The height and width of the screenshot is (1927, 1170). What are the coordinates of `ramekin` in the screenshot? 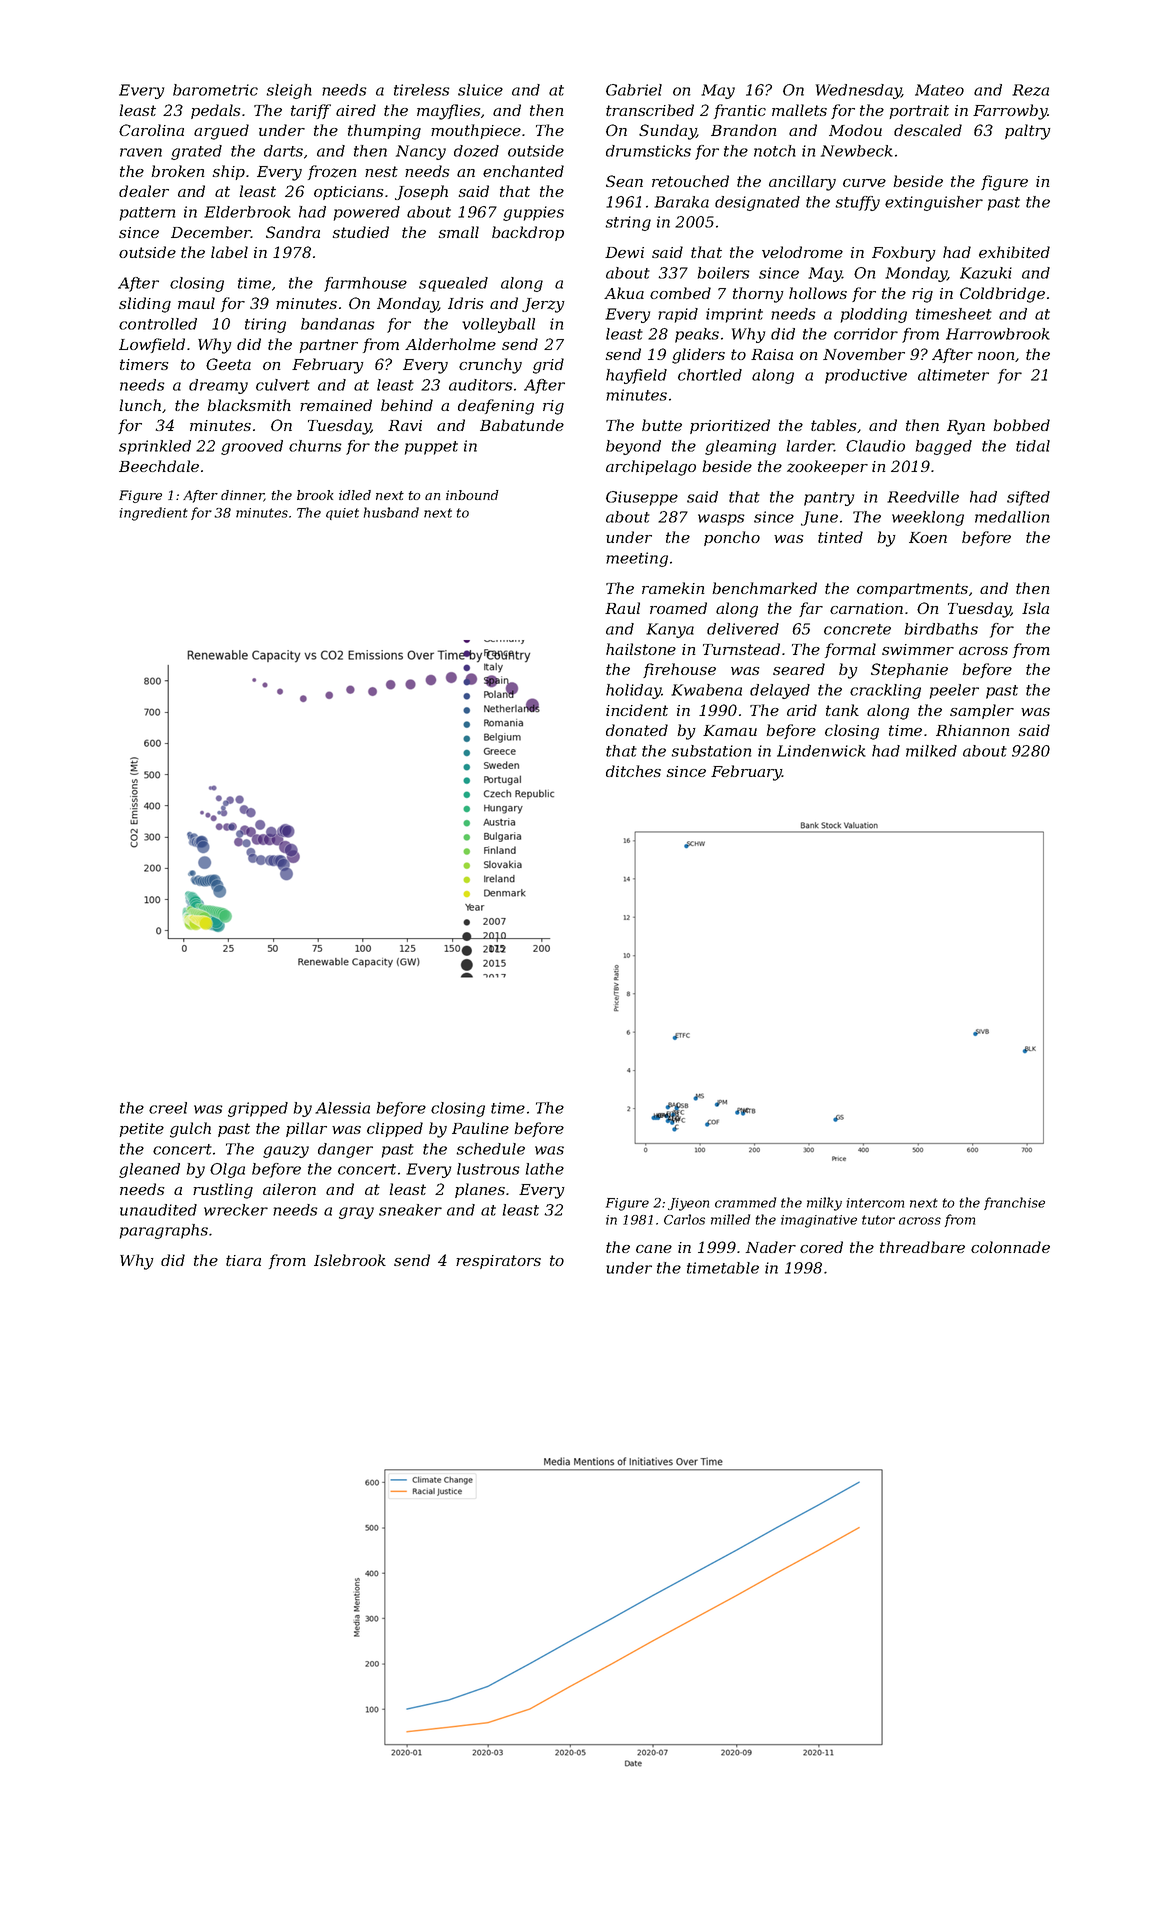 It's located at (673, 588).
